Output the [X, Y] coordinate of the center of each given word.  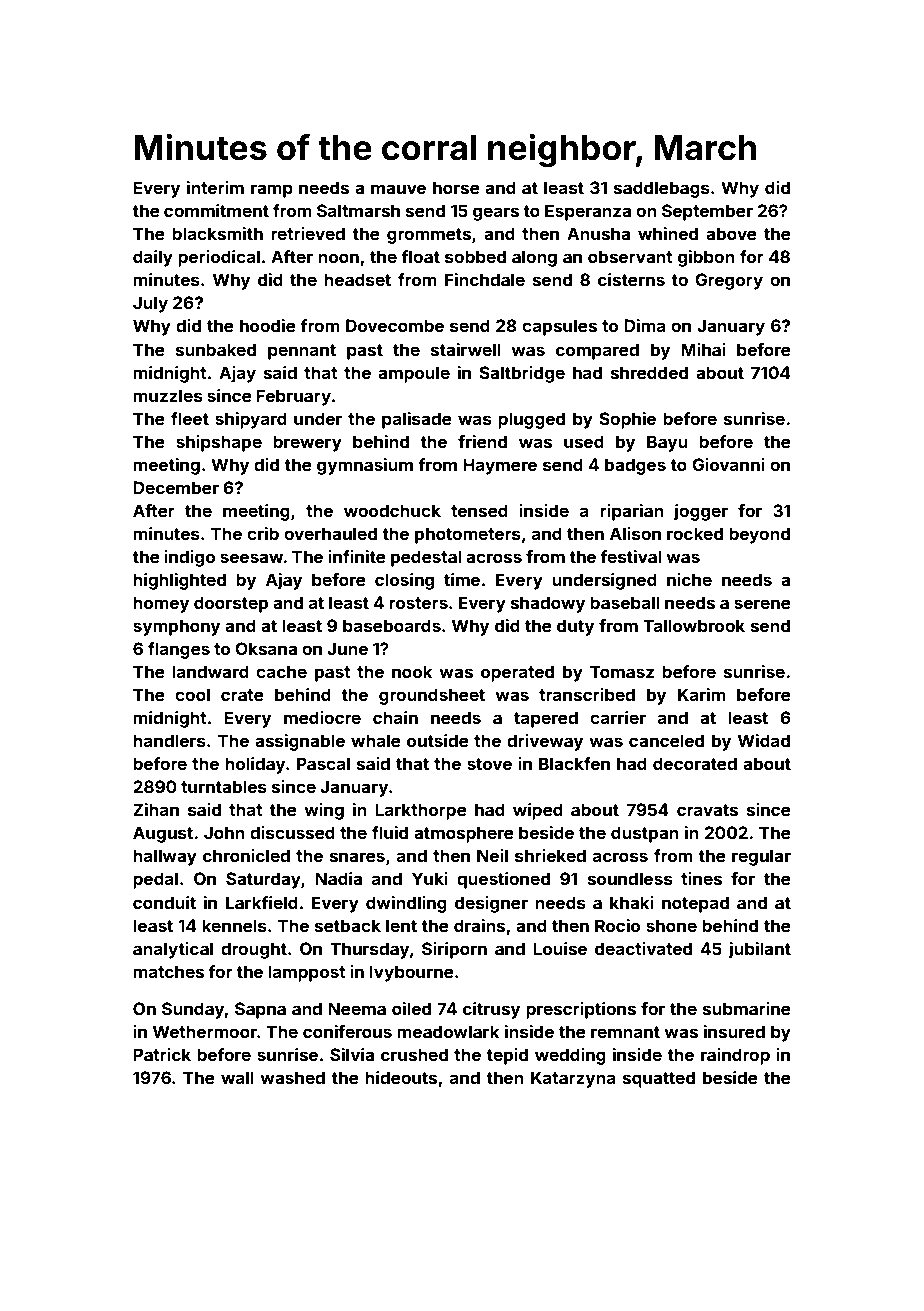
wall [237, 1077]
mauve [398, 189]
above [731, 233]
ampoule [414, 374]
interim [215, 187]
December [176, 487]
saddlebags [662, 189]
